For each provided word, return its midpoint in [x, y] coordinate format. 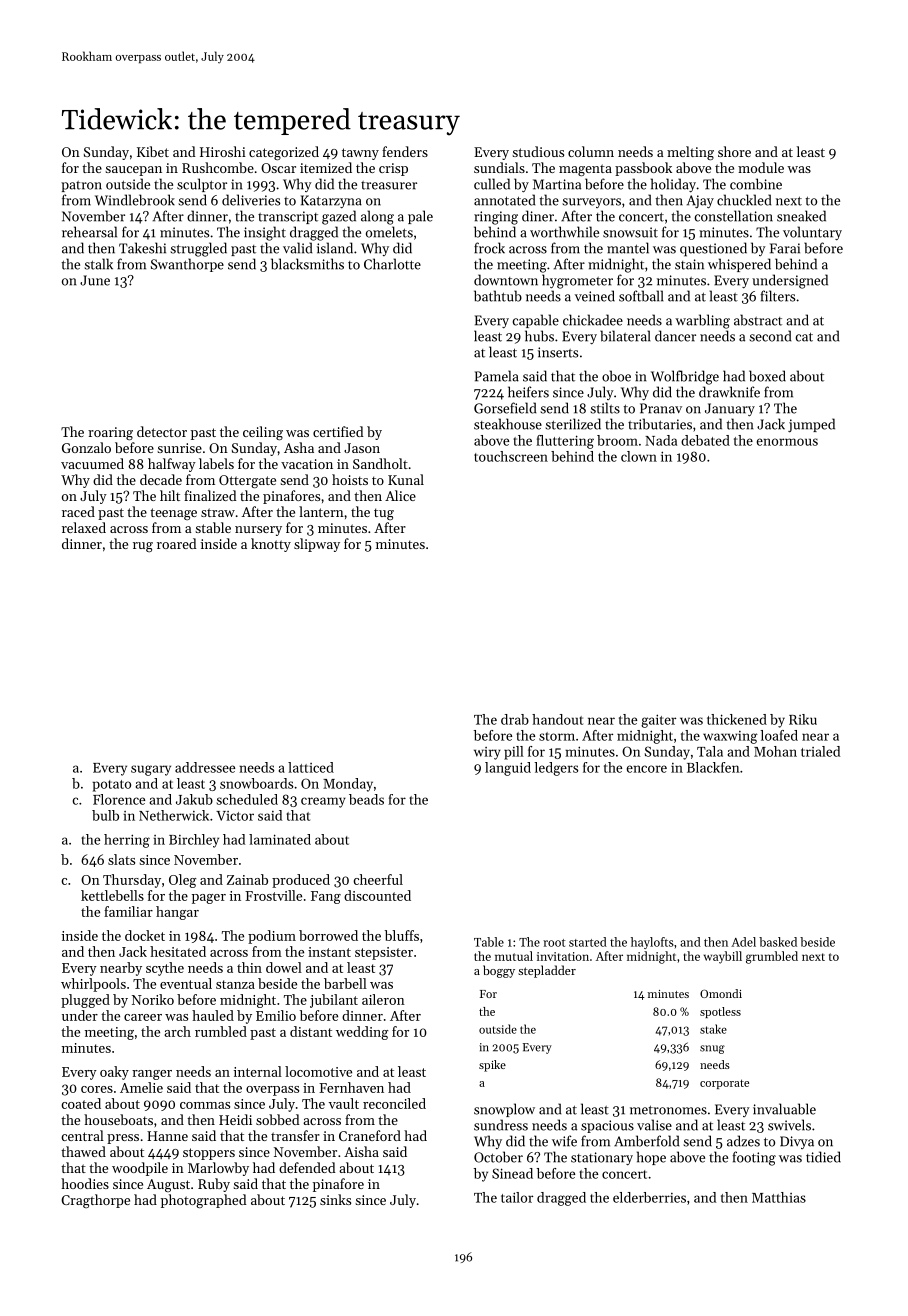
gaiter [658, 721]
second [770, 336]
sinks [335, 1199]
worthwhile [564, 232]
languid [508, 769]
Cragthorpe [95, 1201]
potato [111, 786]
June [95, 280]
